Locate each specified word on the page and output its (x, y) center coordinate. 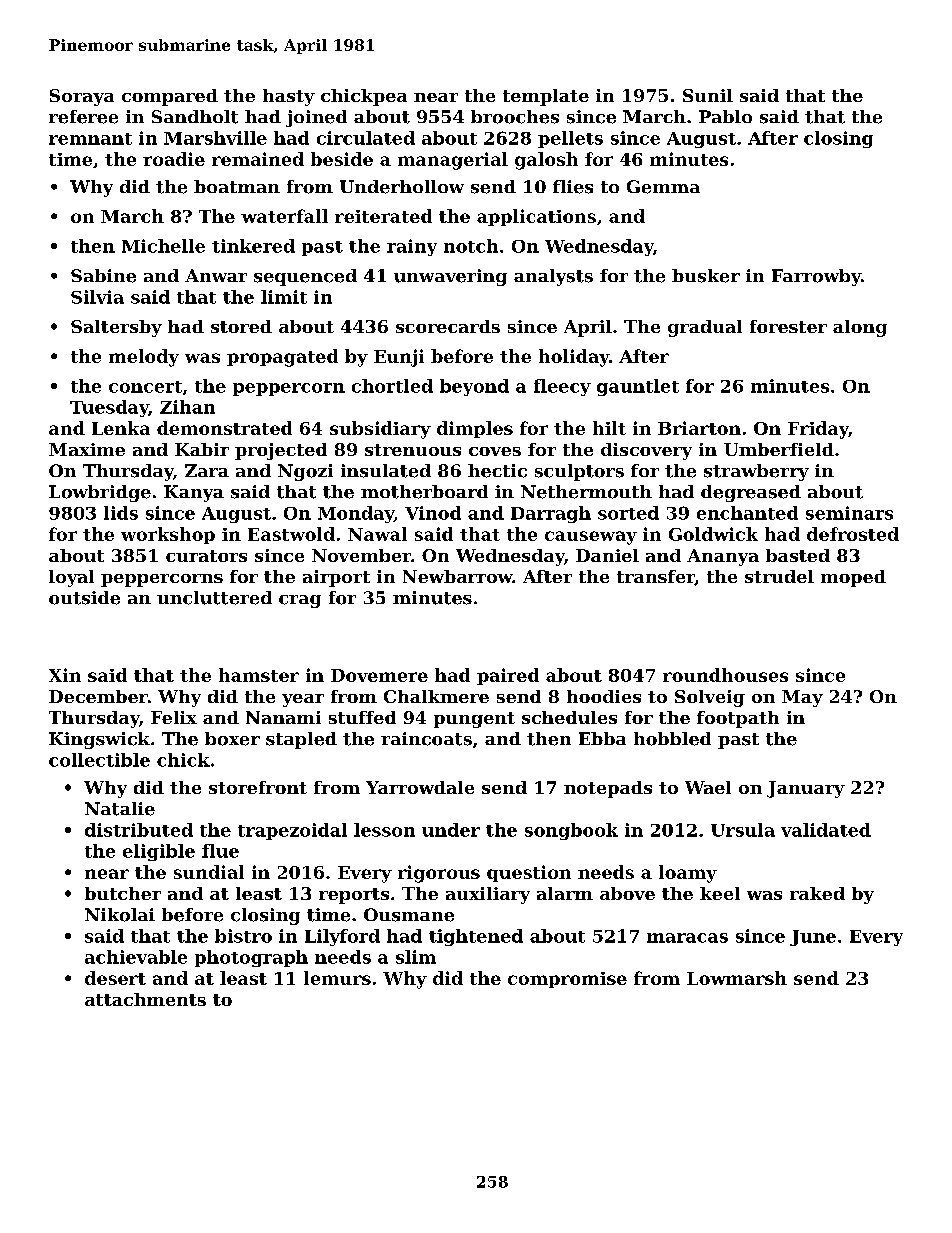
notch (471, 246)
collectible (99, 760)
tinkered (253, 246)
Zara (207, 470)
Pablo (725, 116)
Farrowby (816, 277)
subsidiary (380, 430)
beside (342, 159)
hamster (259, 675)
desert (115, 978)
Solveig (710, 698)
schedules (569, 717)
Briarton (699, 428)
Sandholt (195, 117)
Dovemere (379, 675)
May (802, 698)
